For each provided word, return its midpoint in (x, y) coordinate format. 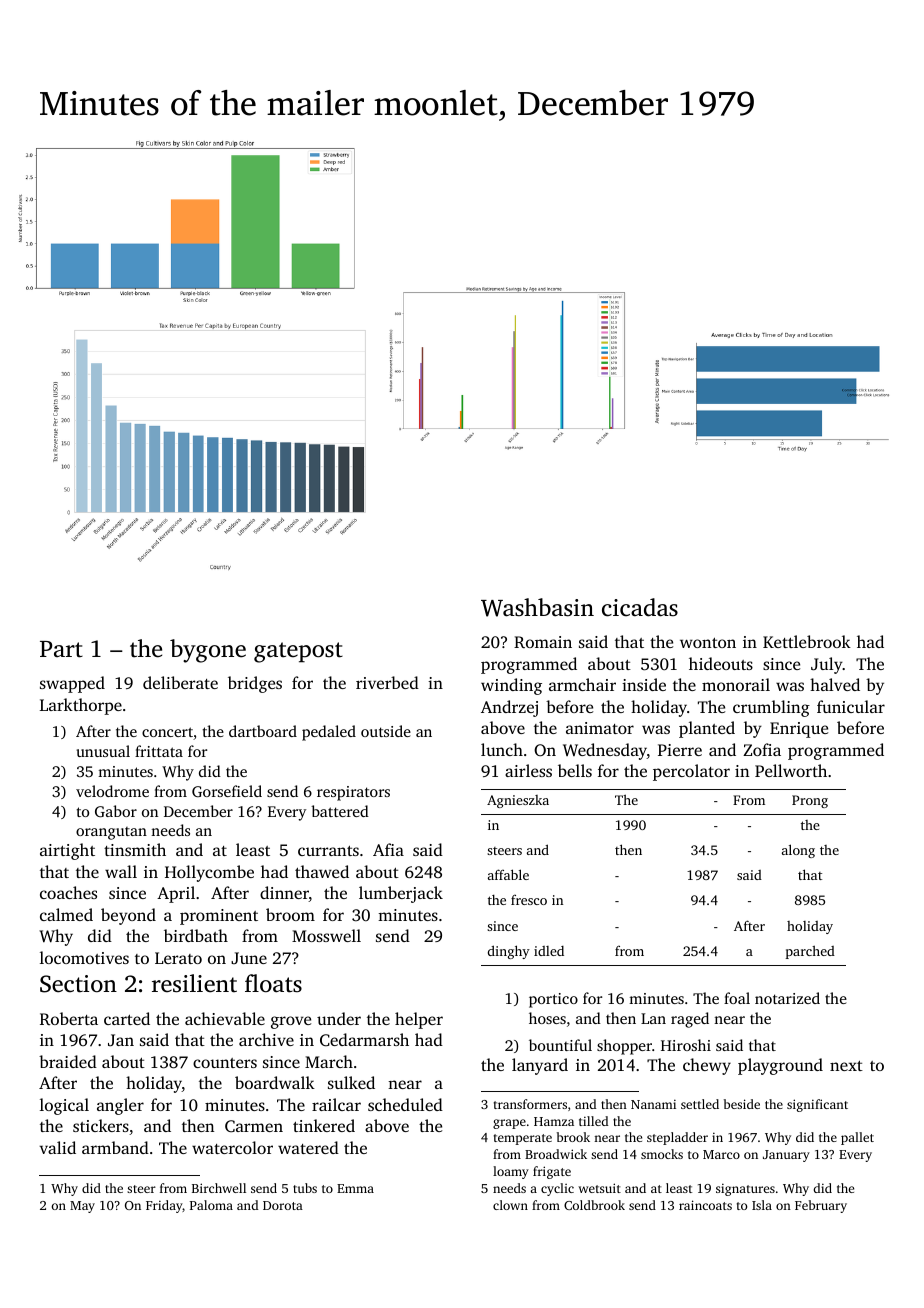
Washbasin (537, 607)
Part (61, 649)
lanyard (540, 1066)
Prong (810, 801)
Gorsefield (227, 791)
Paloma (211, 1205)
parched (810, 952)
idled (549, 951)
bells (575, 770)
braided (68, 1061)
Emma (355, 1188)
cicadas (640, 607)
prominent (219, 917)
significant (817, 1105)
